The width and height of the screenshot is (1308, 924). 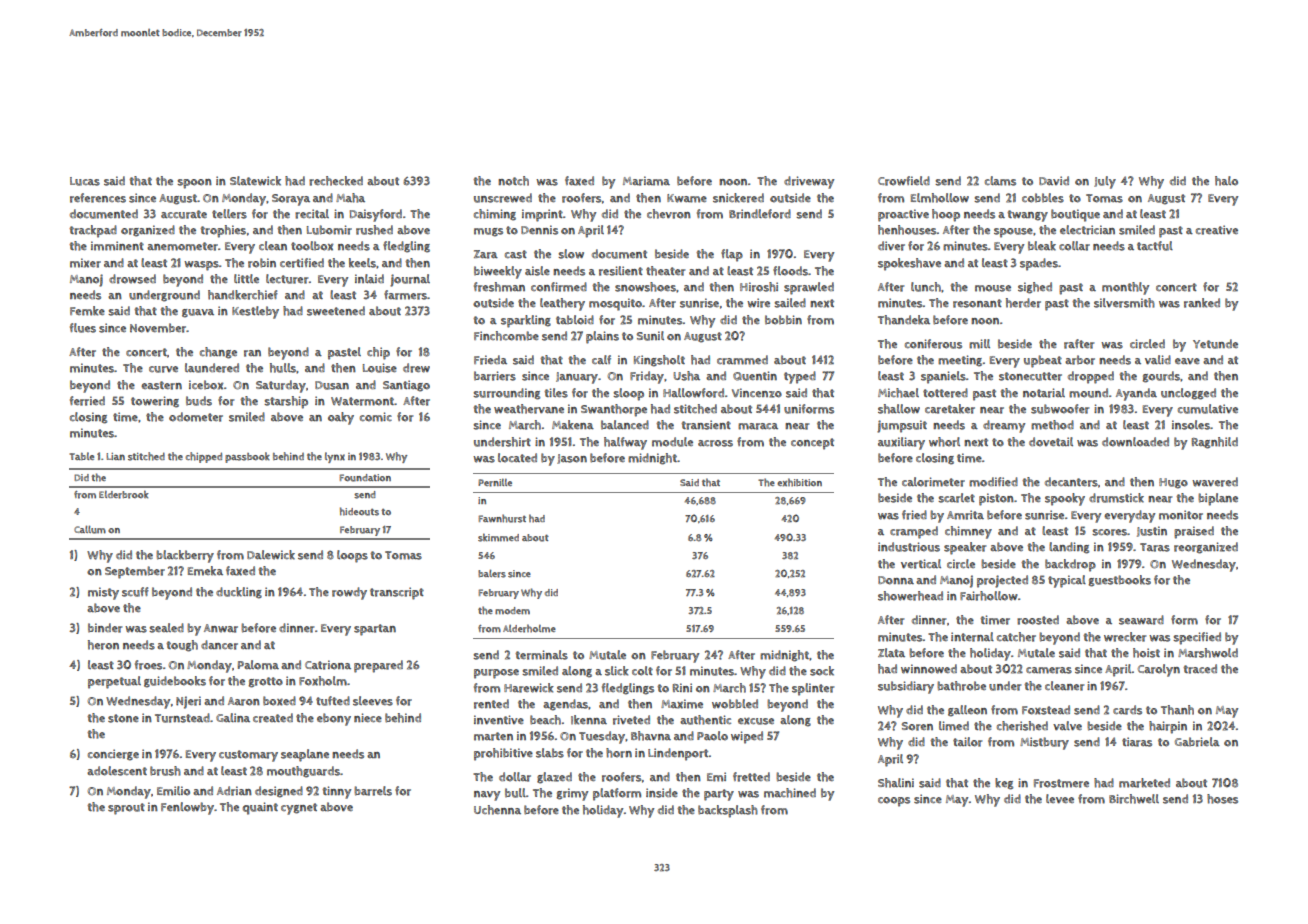 I want to click on downloaded, so click(x=1135, y=442).
